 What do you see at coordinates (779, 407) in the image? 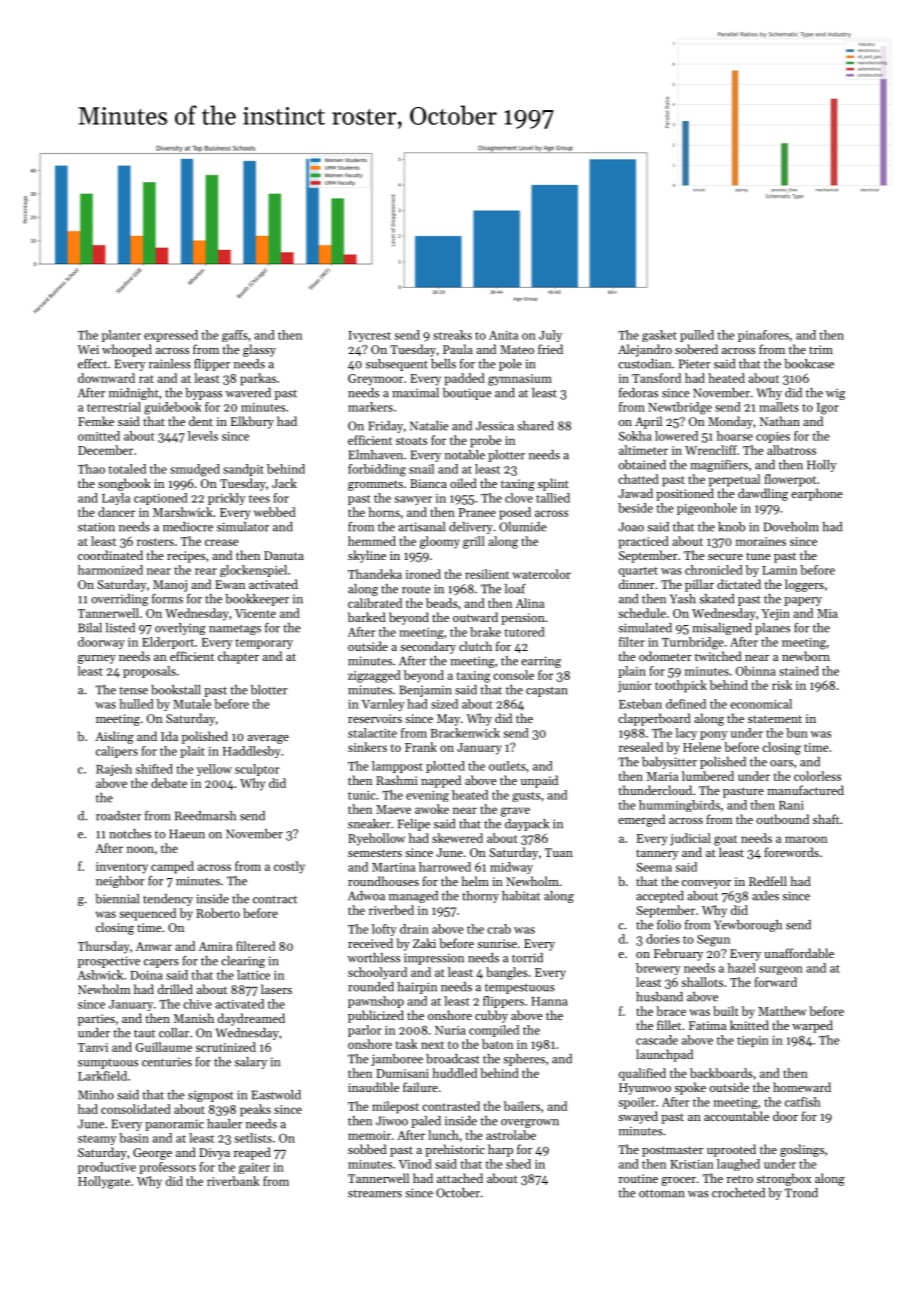
I see `mallets` at bounding box center [779, 407].
